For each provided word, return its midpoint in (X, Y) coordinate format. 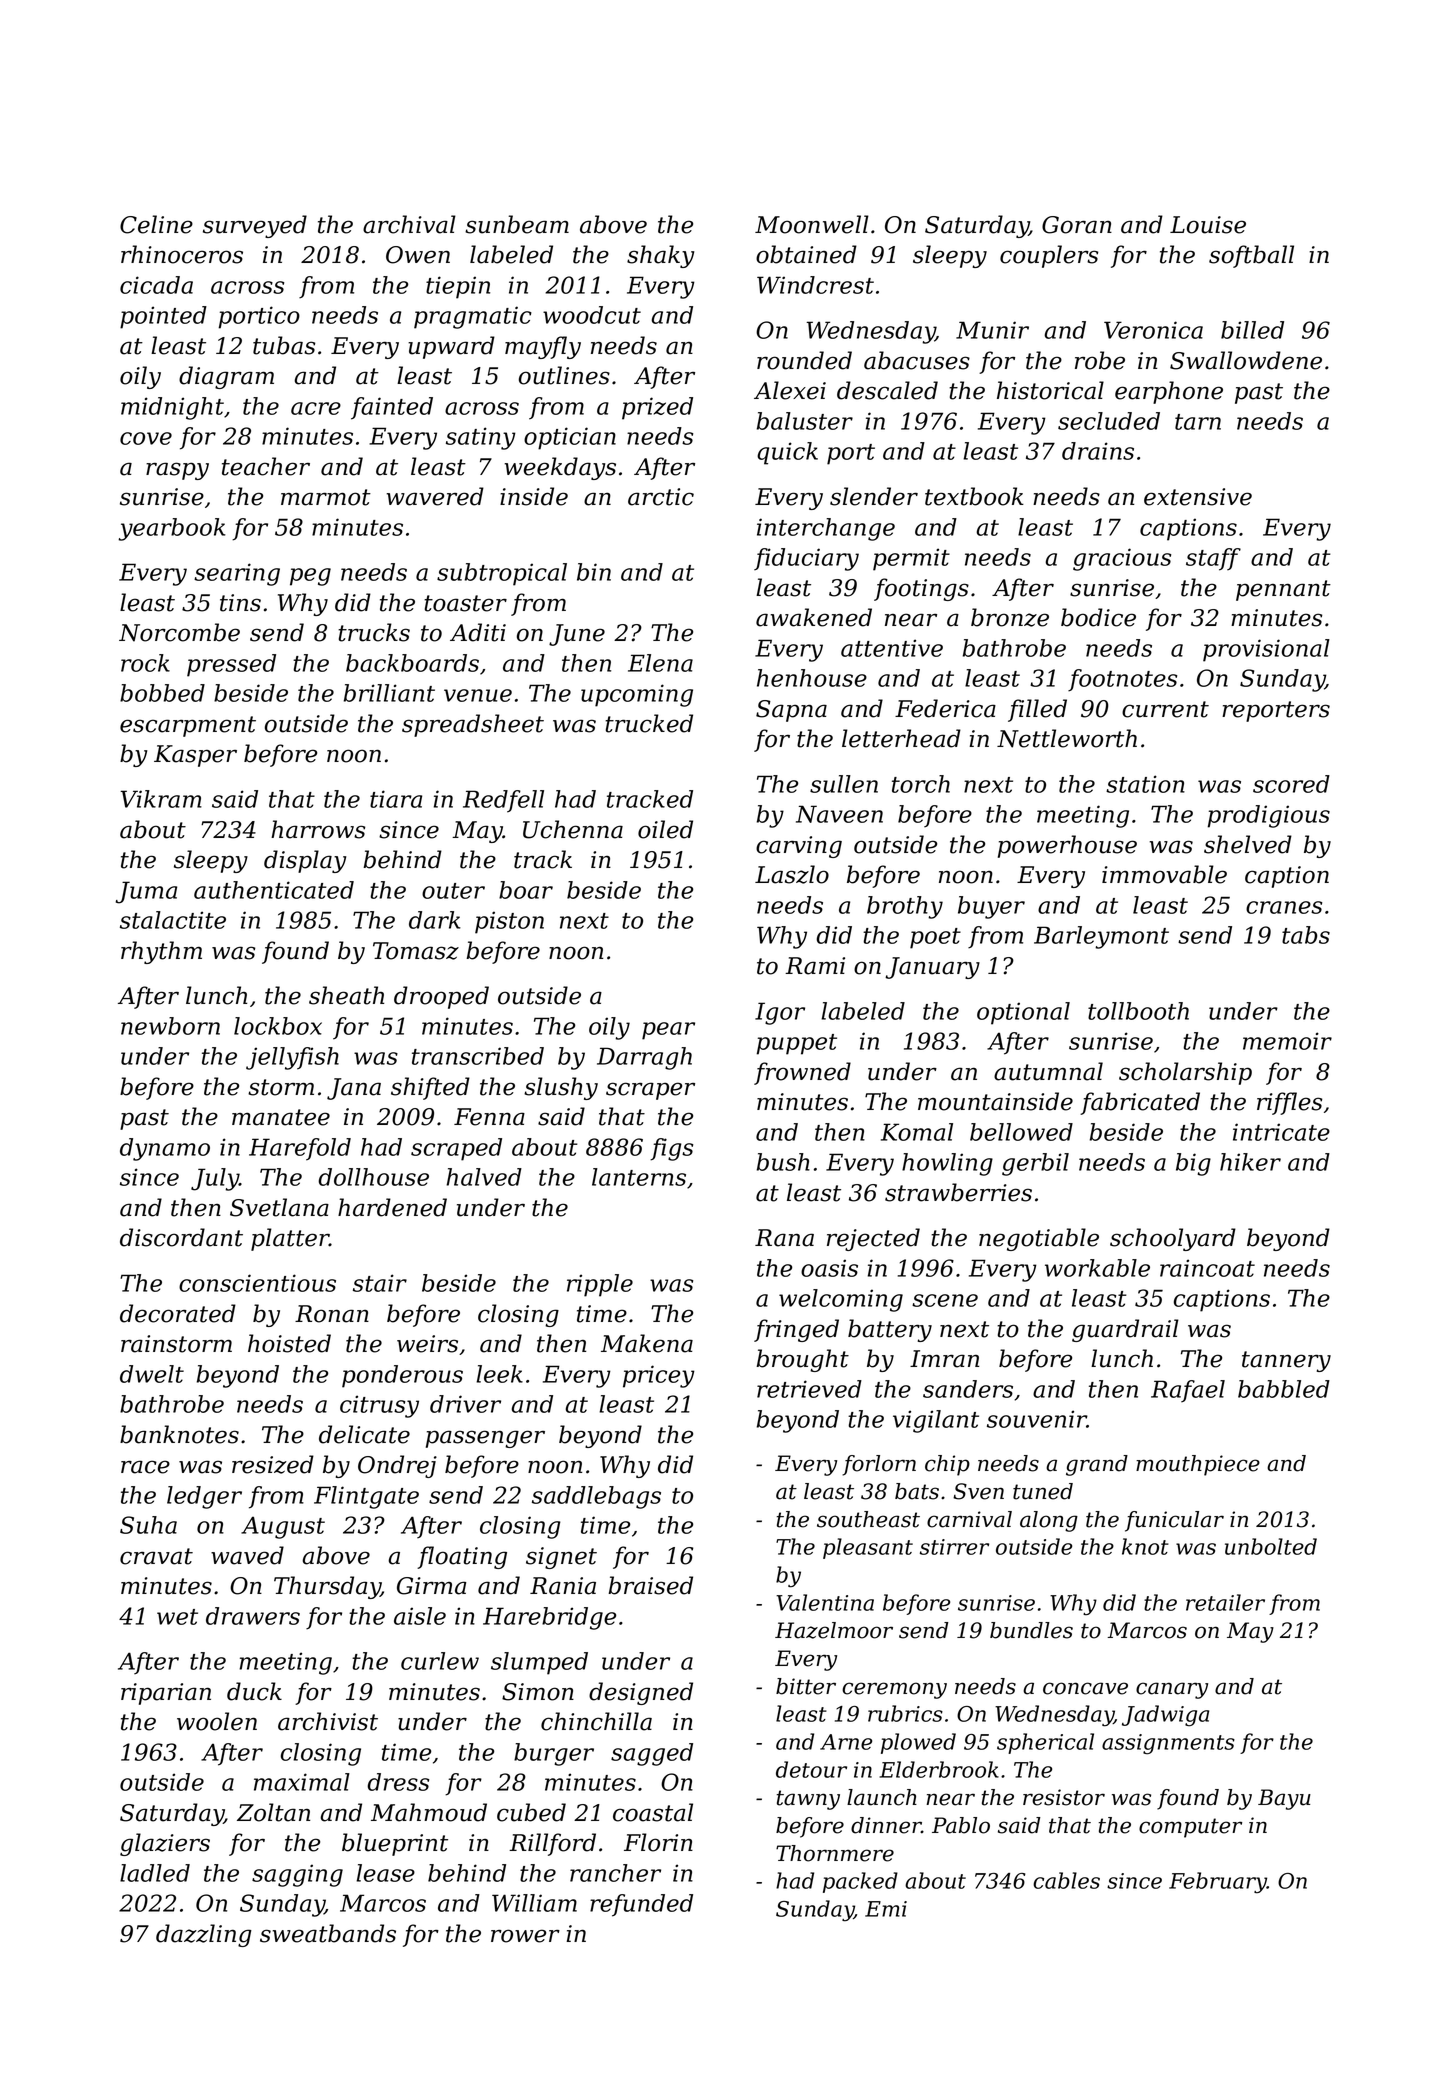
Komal (917, 1132)
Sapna (791, 711)
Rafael (1188, 1391)
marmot (326, 497)
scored (1291, 784)
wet (177, 1617)
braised (650, 1585)
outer (453, 891)
